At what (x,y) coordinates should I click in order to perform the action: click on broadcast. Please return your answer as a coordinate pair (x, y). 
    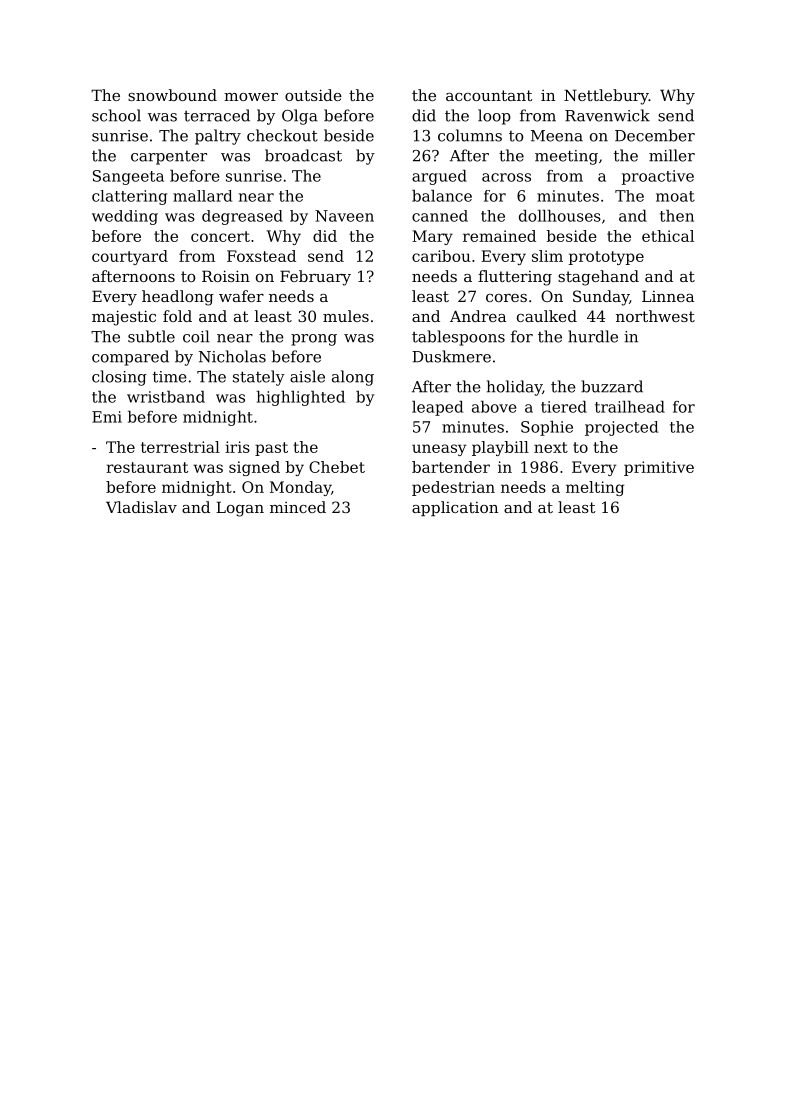
    Looking at the image, I should click on (303, 155).
